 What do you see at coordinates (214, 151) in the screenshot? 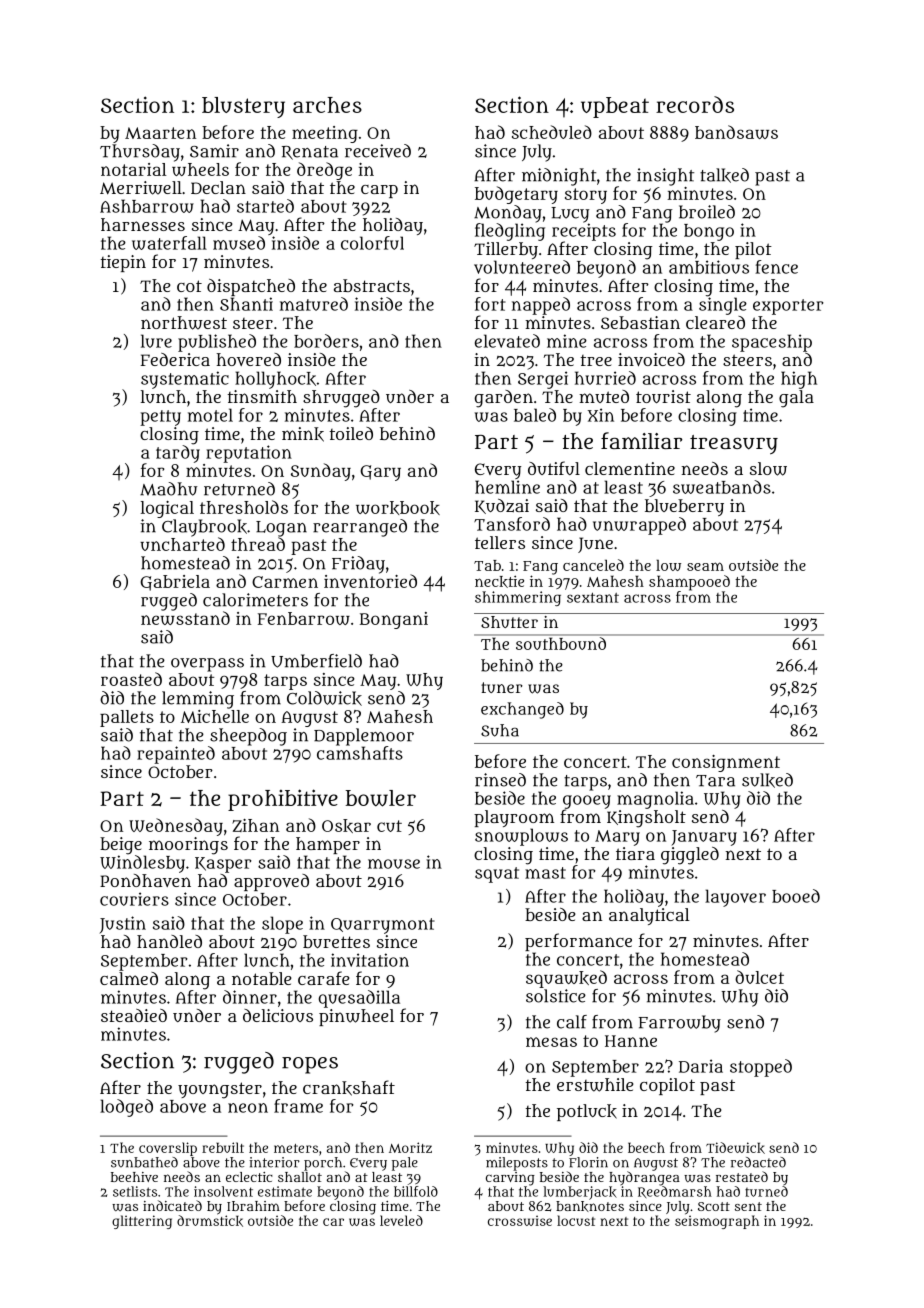
I see `Samir` at bounding box center [214, 151].
